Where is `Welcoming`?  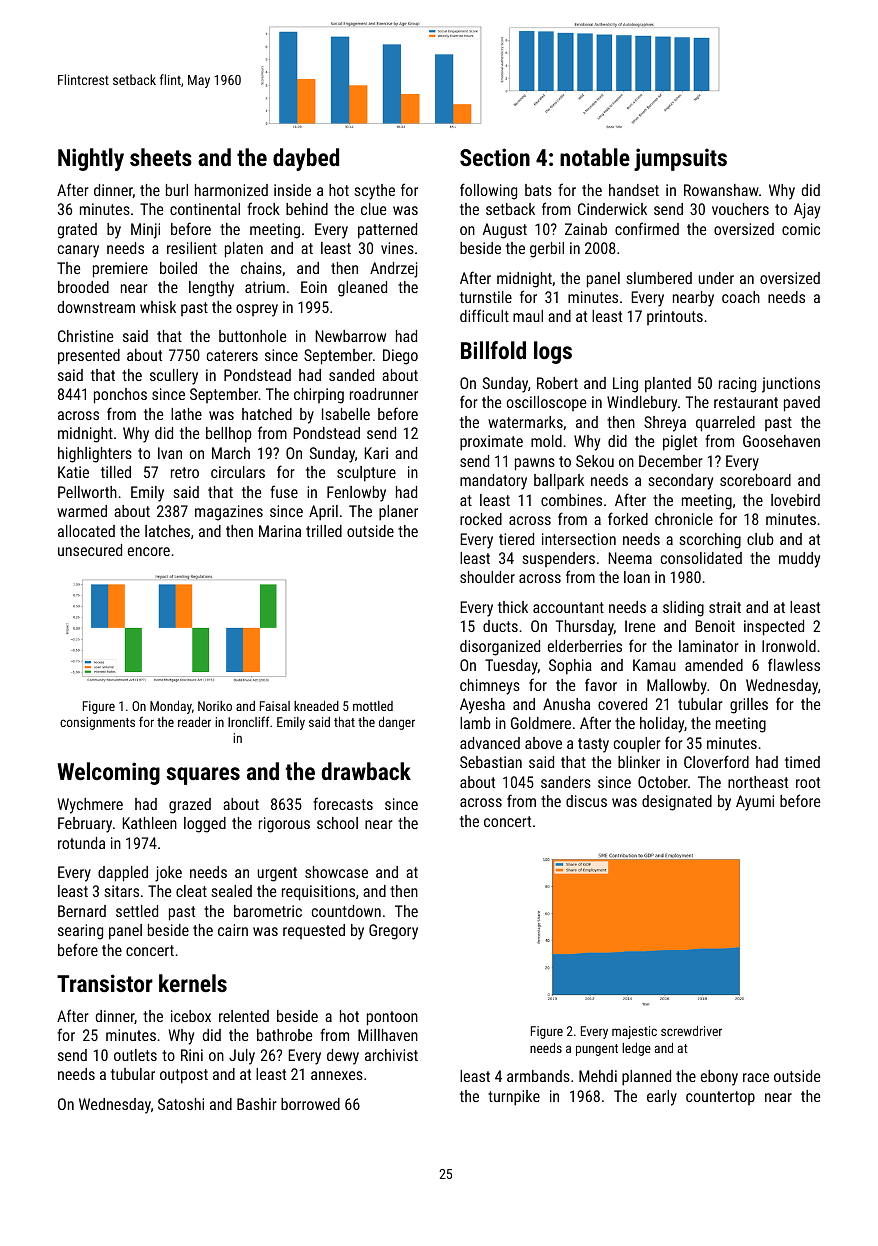 Welcoming is located at coordinates (108, 773).
